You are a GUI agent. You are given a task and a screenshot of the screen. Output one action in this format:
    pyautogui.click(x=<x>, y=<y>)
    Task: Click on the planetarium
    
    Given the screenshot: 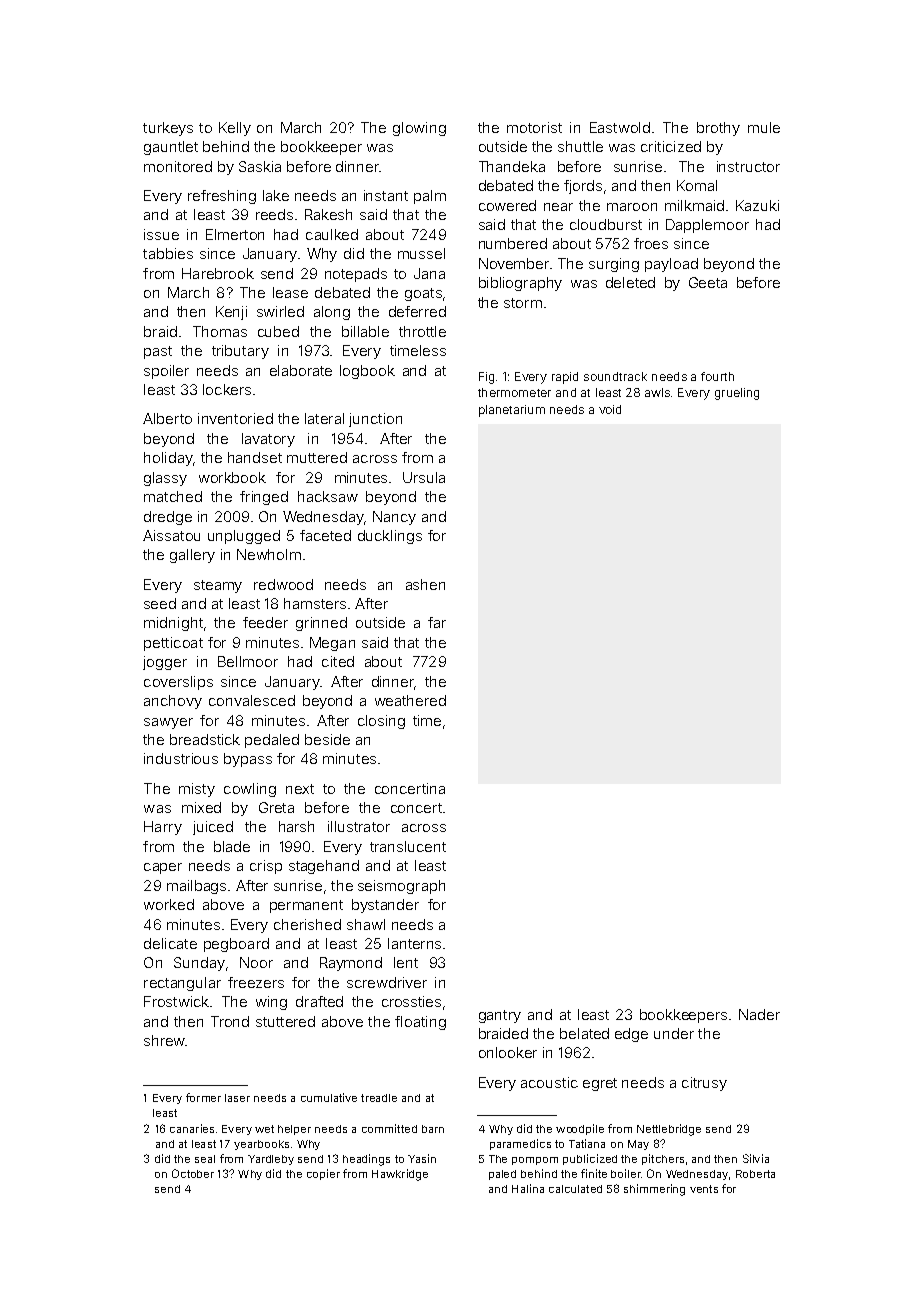 What is the action you would take?
    pyautogui.click(x=512, y=411)
